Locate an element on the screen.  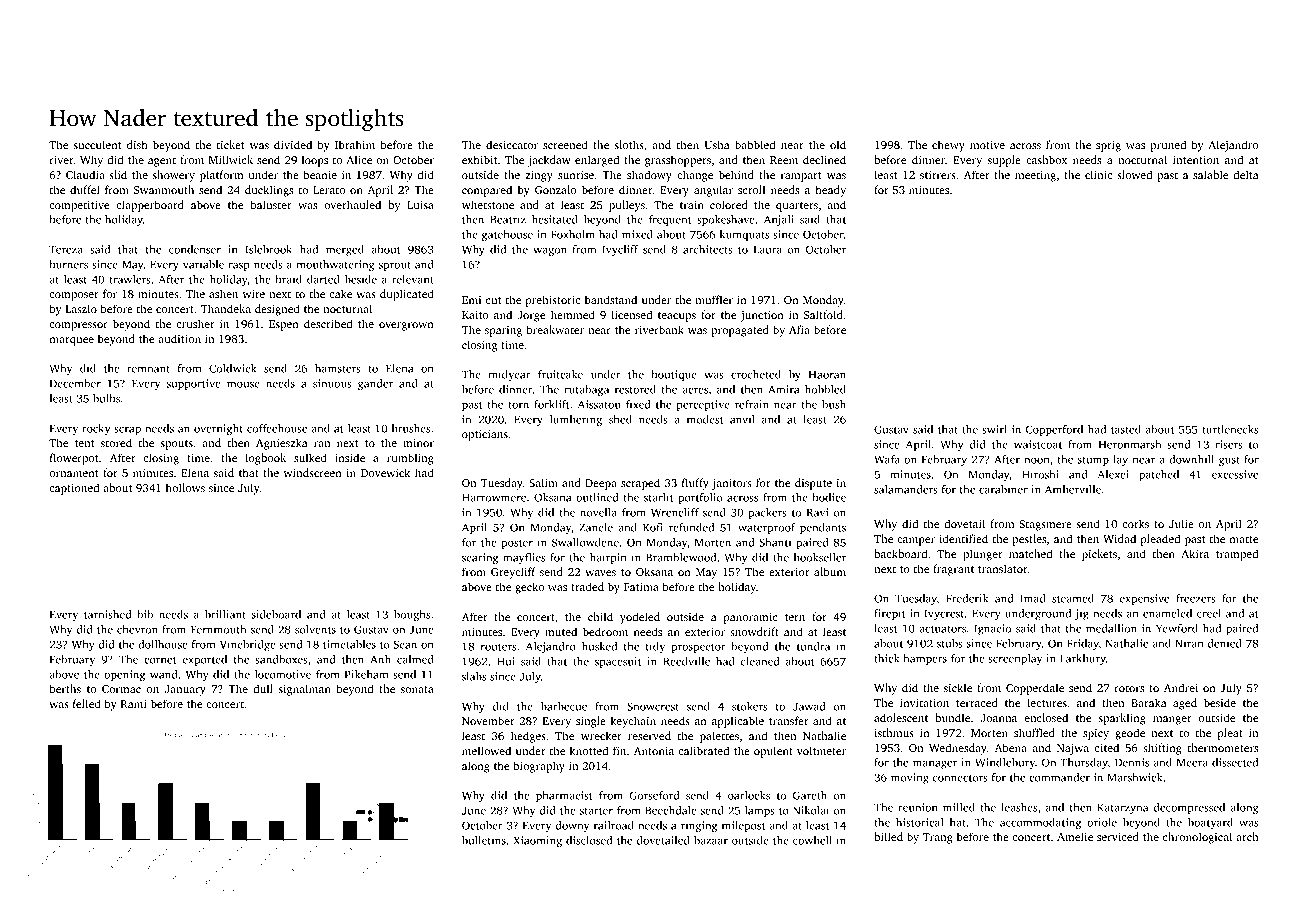
pleat is located at coordinates (1230, 734).
